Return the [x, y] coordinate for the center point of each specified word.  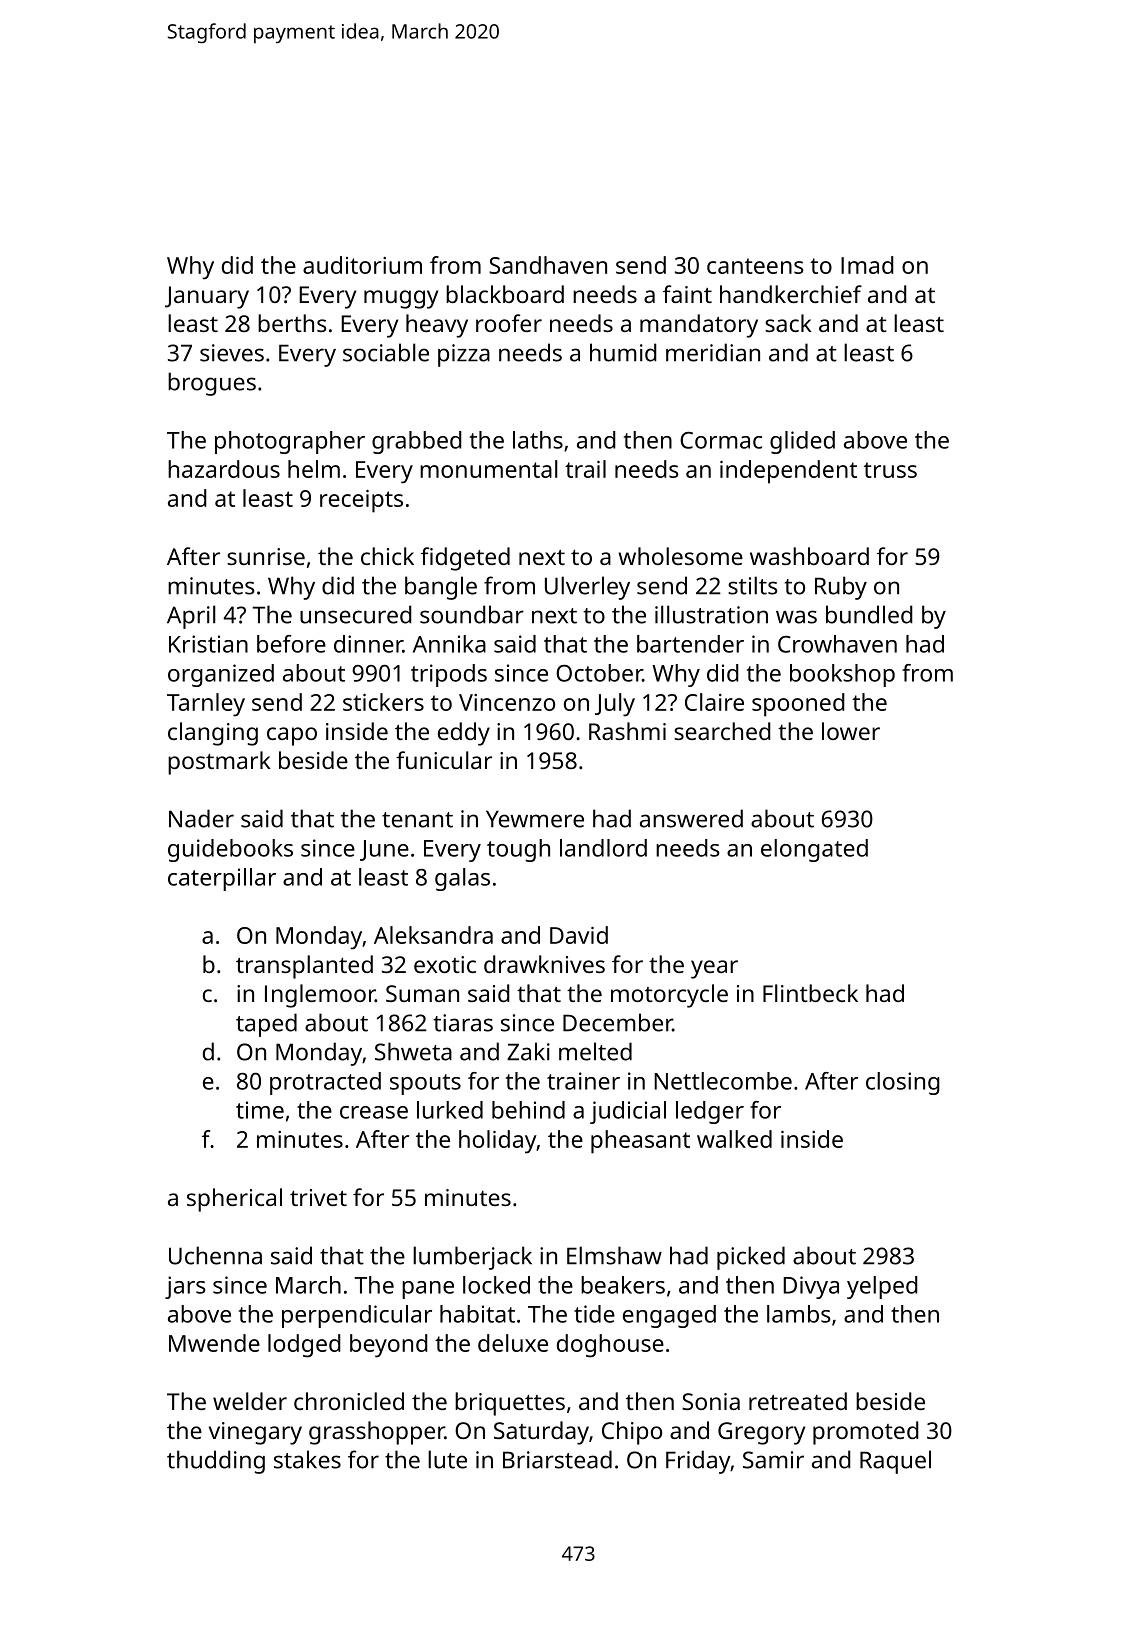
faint [687, 294]
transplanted [304, 967]
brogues [212, 384]
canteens [755, 266]
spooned [798, 705]
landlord [603, 848]
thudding [216, 1462]
